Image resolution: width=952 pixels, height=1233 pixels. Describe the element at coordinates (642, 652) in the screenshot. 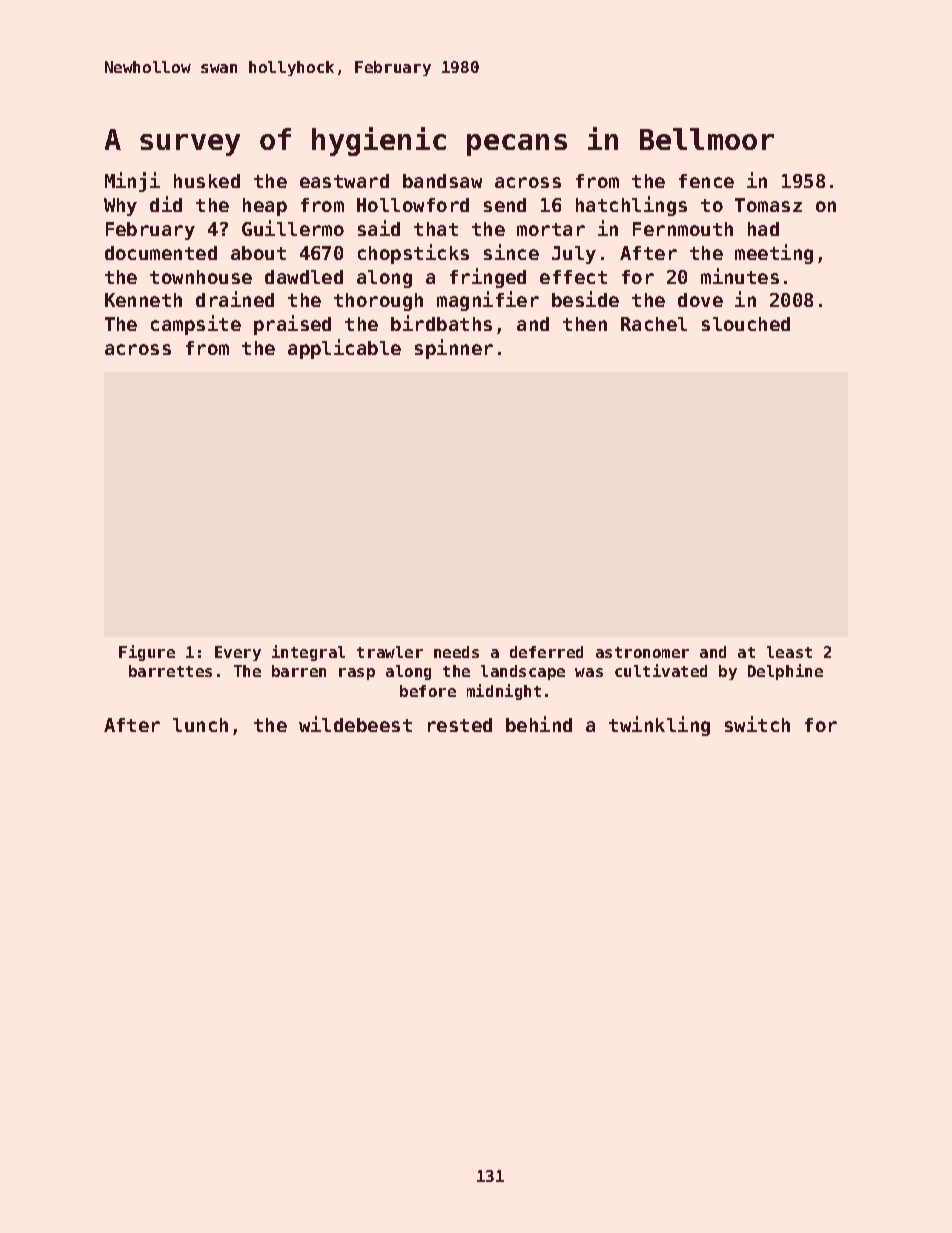

I see `astronomer` at that location.
